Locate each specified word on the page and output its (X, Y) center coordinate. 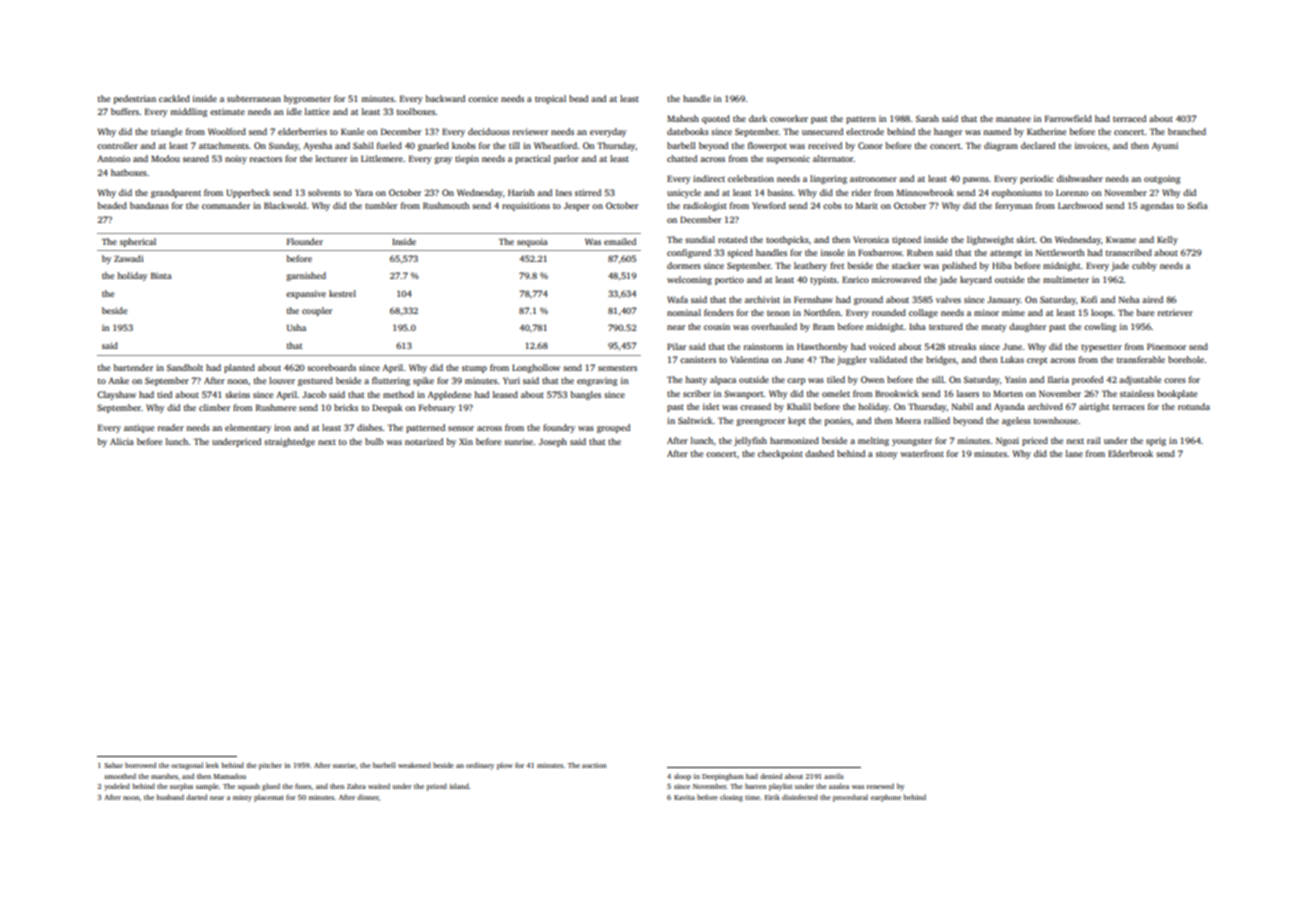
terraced (1129, 118)
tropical (550, 99)
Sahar (113, 765)
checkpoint (780, 454)
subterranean (254, 98)
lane (1074, 453)
